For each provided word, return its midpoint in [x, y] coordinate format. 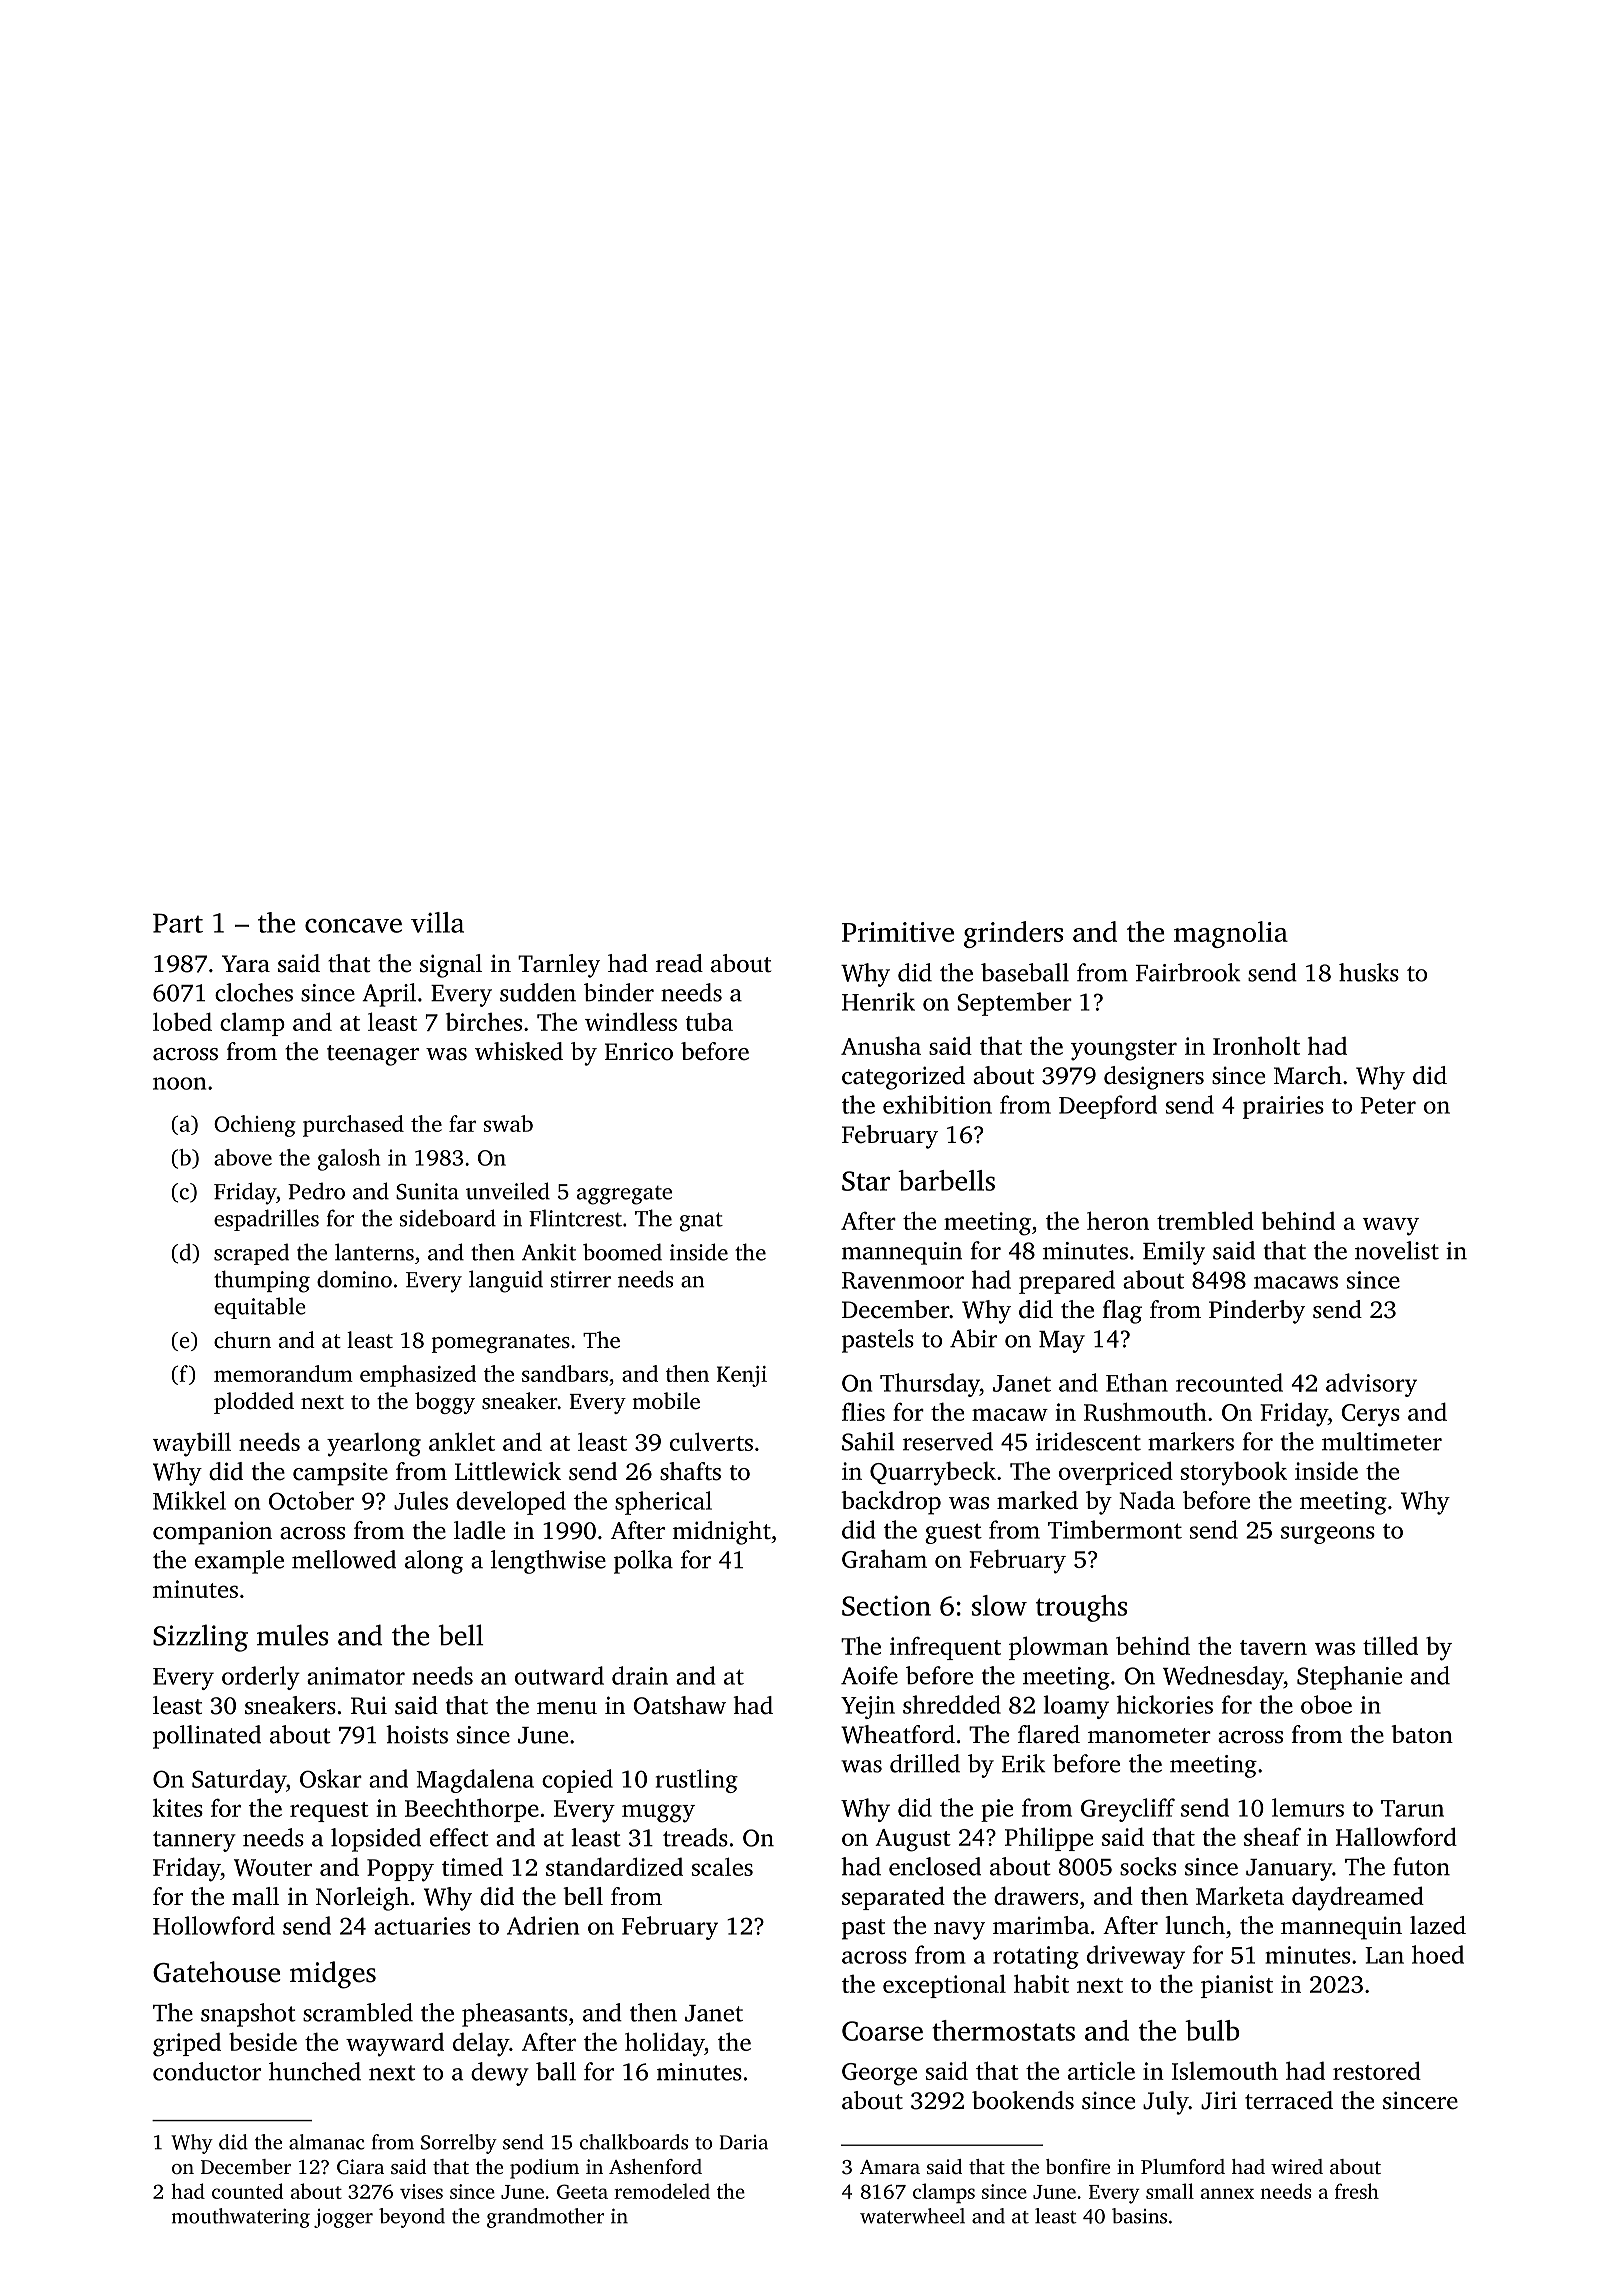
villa [437, 922]
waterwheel [912, 2216]
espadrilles [266, 1220]
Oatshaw [679, 1705]
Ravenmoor [903, 1280]
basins [1139, 2216]
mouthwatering [241, 2218]
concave [353, 925]
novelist [1397, 1250]
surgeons [1328, 1535]
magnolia [1231, 934]
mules [292, 1635]
